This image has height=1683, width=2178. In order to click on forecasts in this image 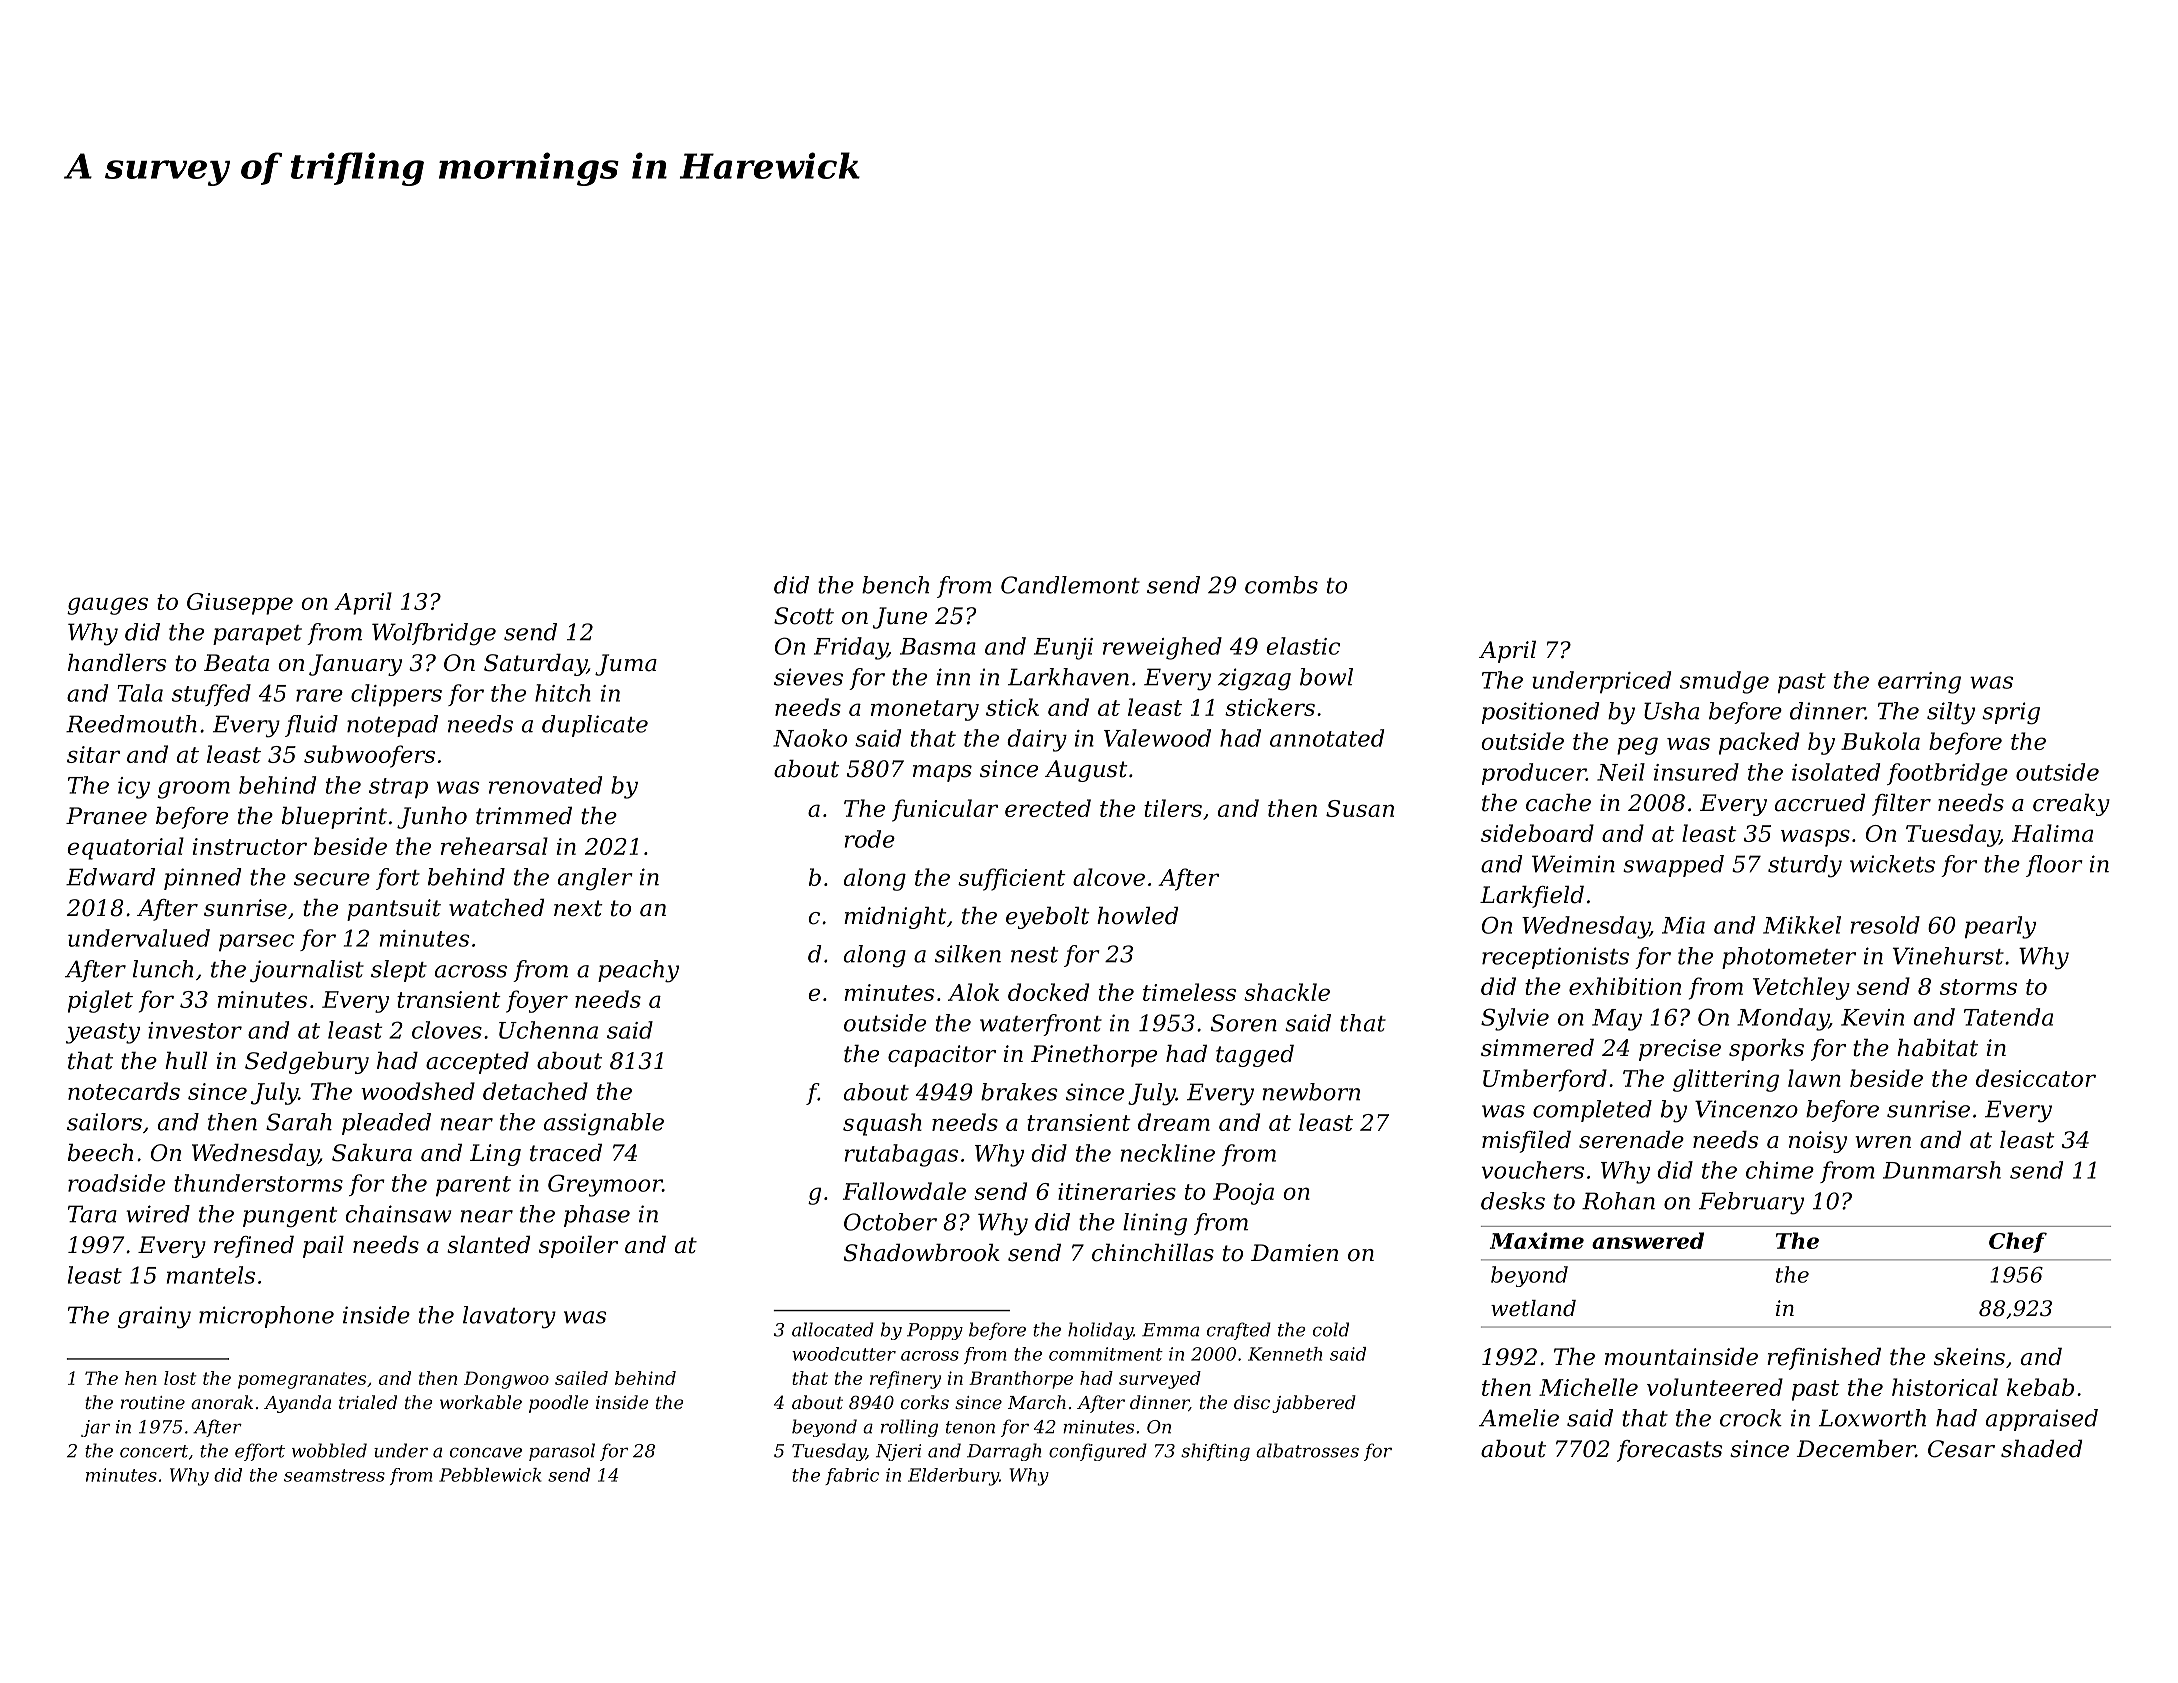, I will do `click(1669, 1451)`.
